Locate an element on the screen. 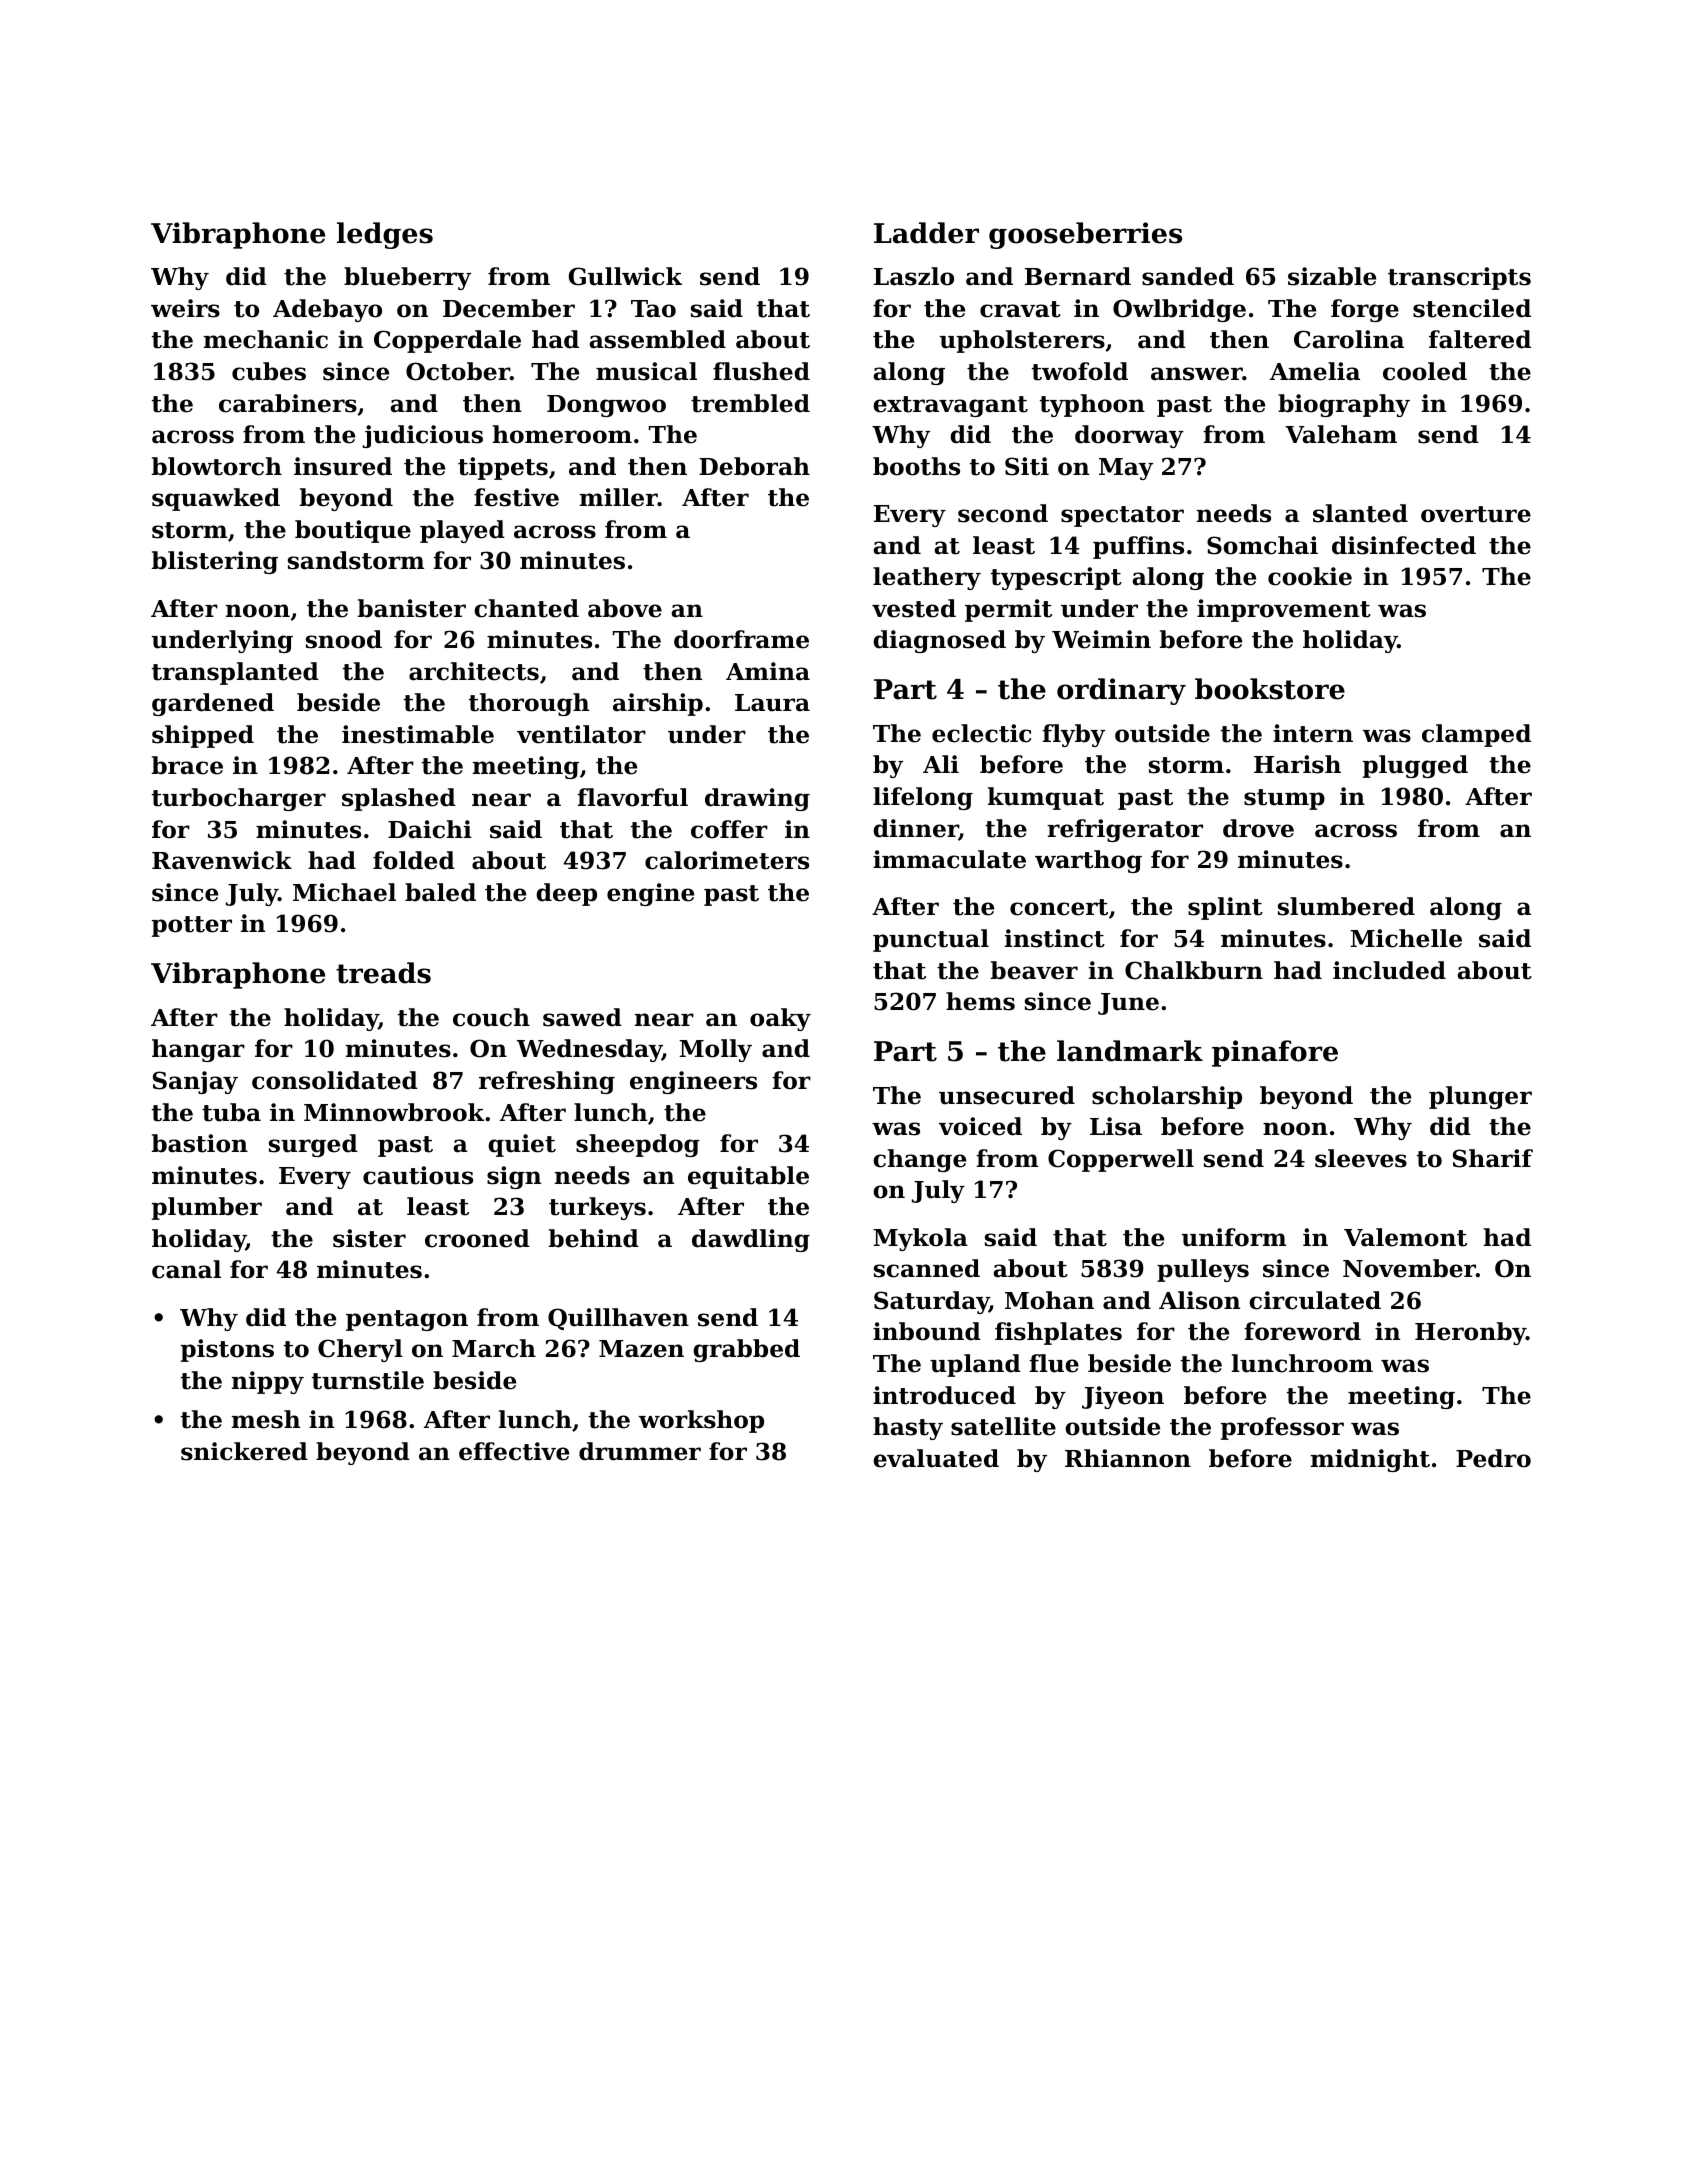 The image size is (1683, 2178). Cheryl is located at coordinates (360, 1350).
